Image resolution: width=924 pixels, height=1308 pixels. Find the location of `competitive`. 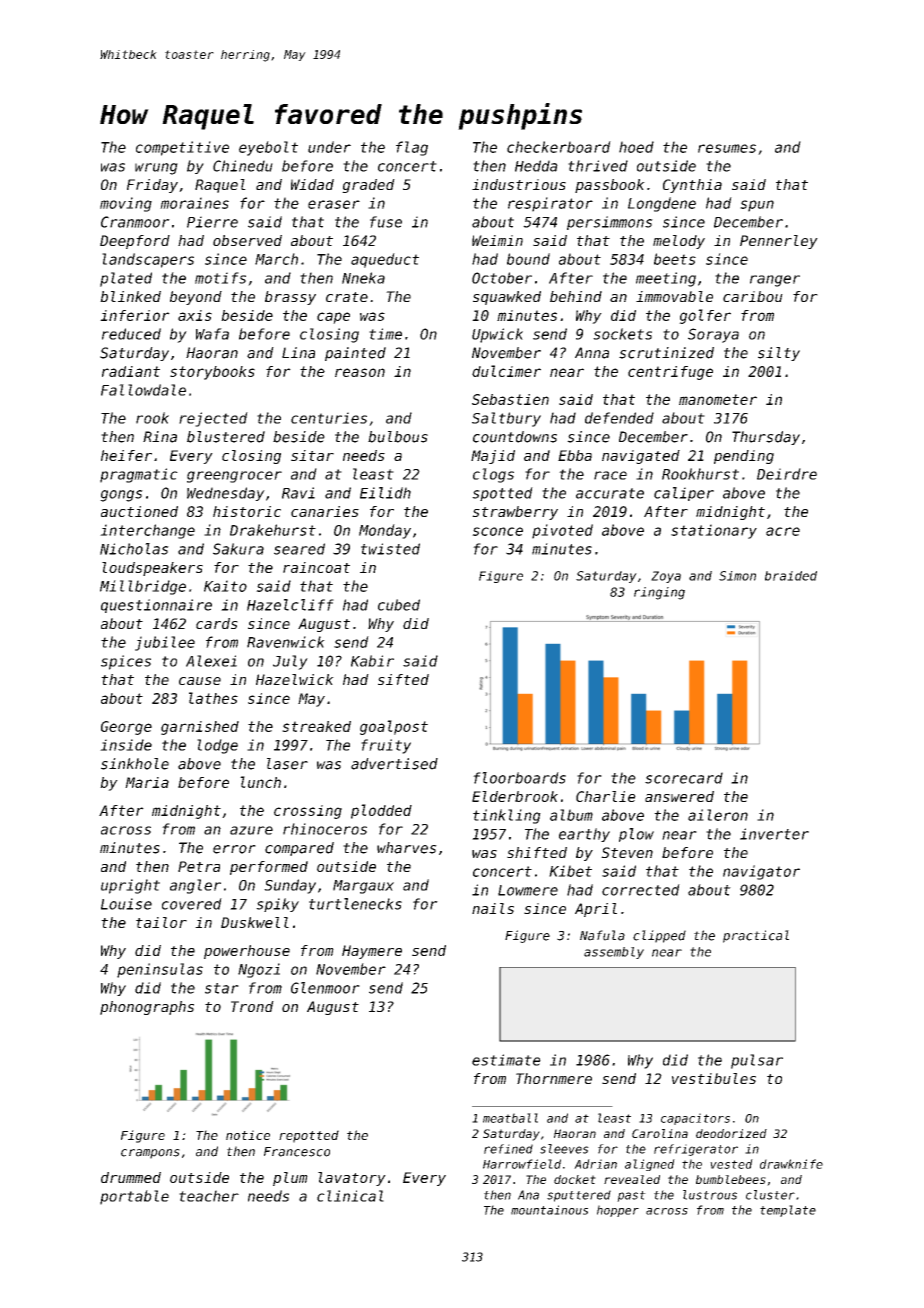

competitive is located at coordinates (182, 148).
